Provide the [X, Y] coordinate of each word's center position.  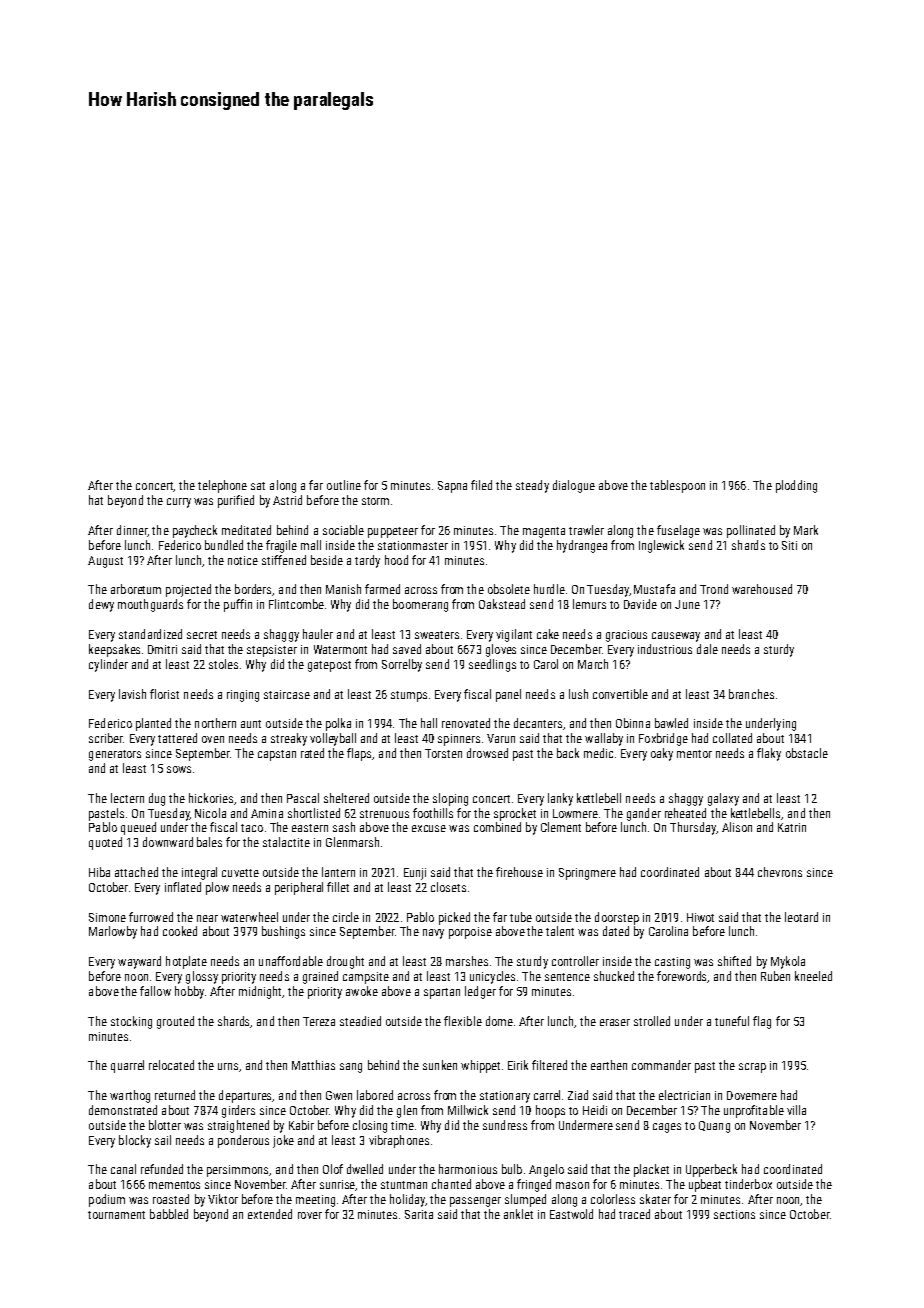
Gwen [339, 1095]
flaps [360, 754]
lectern [127, 798]
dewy [101, 605]
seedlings [492, 665]
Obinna [633, 723]
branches [751, 694]
